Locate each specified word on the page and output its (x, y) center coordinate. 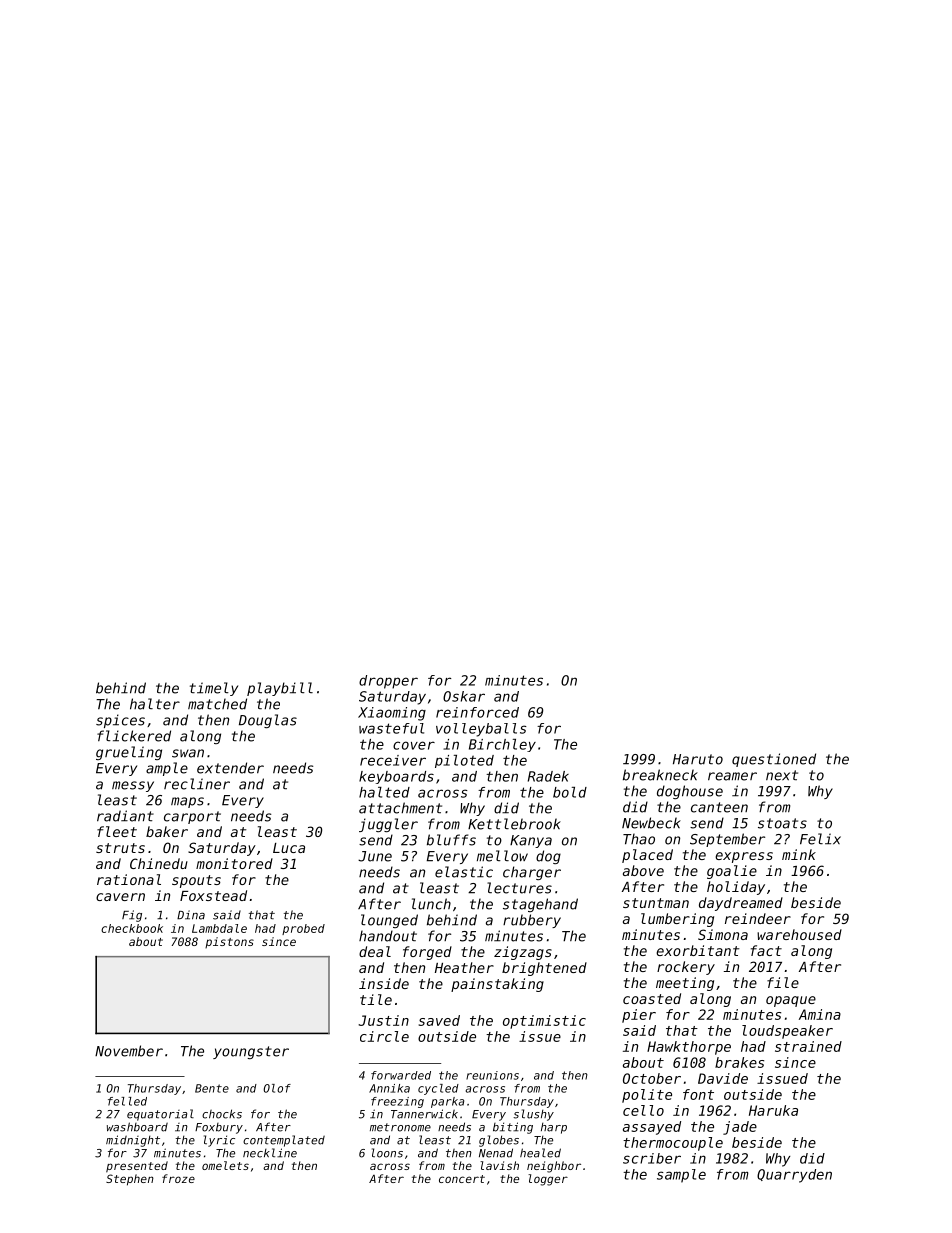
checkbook (132, 928)
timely (214, 689)
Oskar (464, 696)
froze (178, 1178)
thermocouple (673, 1144)
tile (376, 999)
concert (462, 1179)
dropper (388, 682)
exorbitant (698, 950)
